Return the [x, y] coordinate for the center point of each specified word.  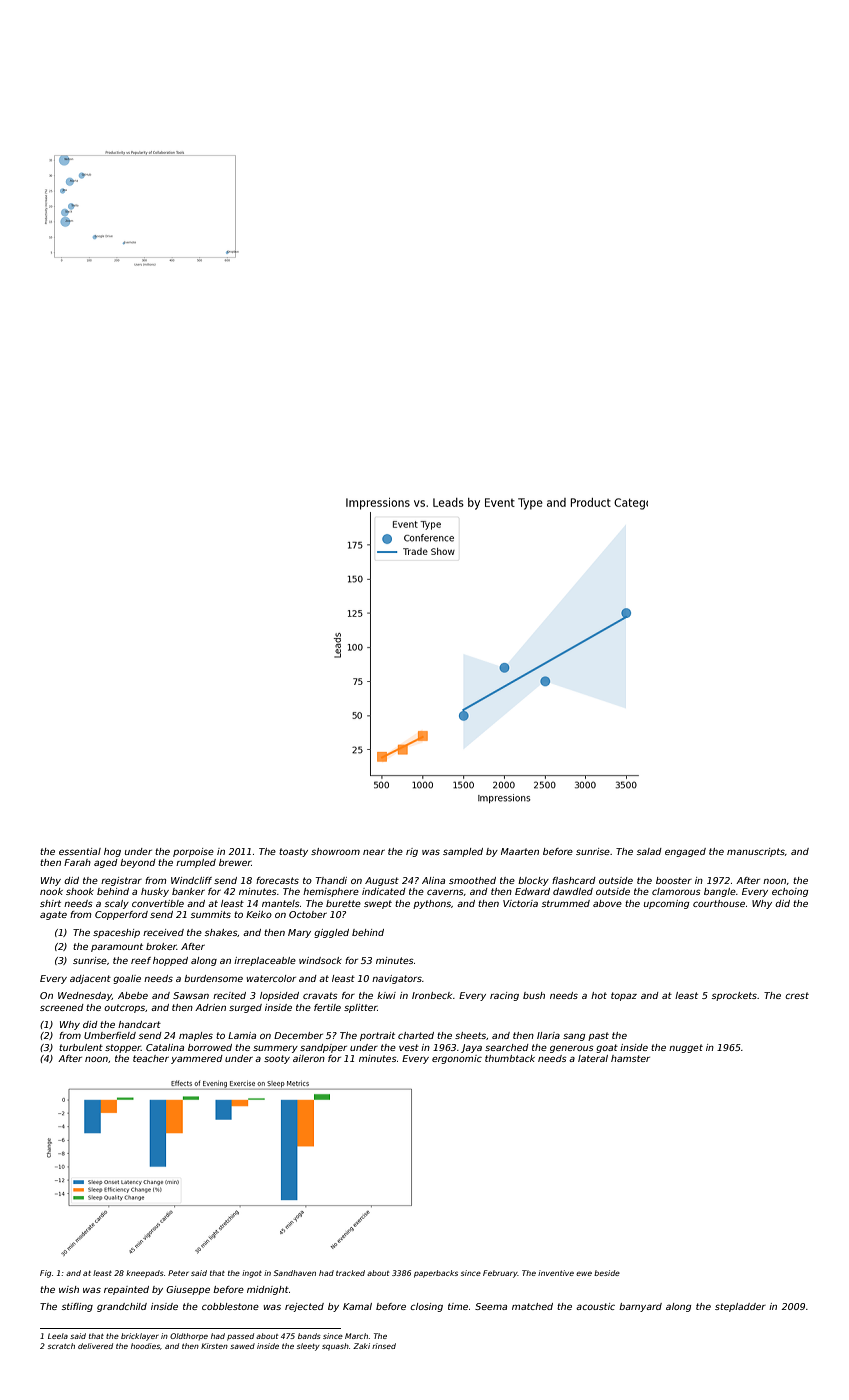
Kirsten [214, 1346]
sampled [463, 852]
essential [80, 851]
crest [797, 995]
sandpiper [323, 1048]
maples [196, 1036]
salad [649, 851]
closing [426, 1307]
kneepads [145, 1274]
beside [607, 1273]
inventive [556, 1273]
